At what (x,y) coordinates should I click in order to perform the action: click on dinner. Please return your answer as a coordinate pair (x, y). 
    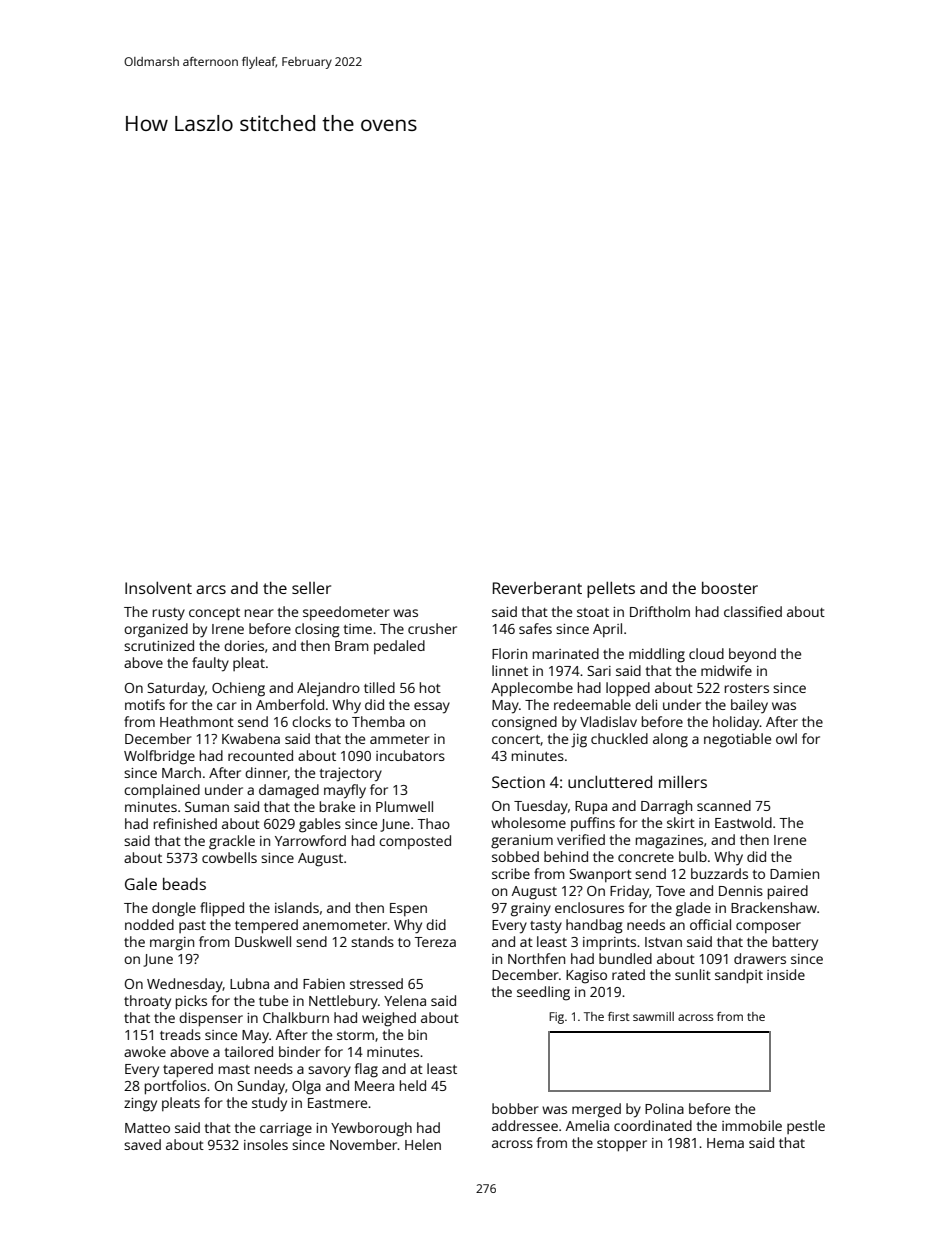
    Looking at the image, I should click on (266, 773).
